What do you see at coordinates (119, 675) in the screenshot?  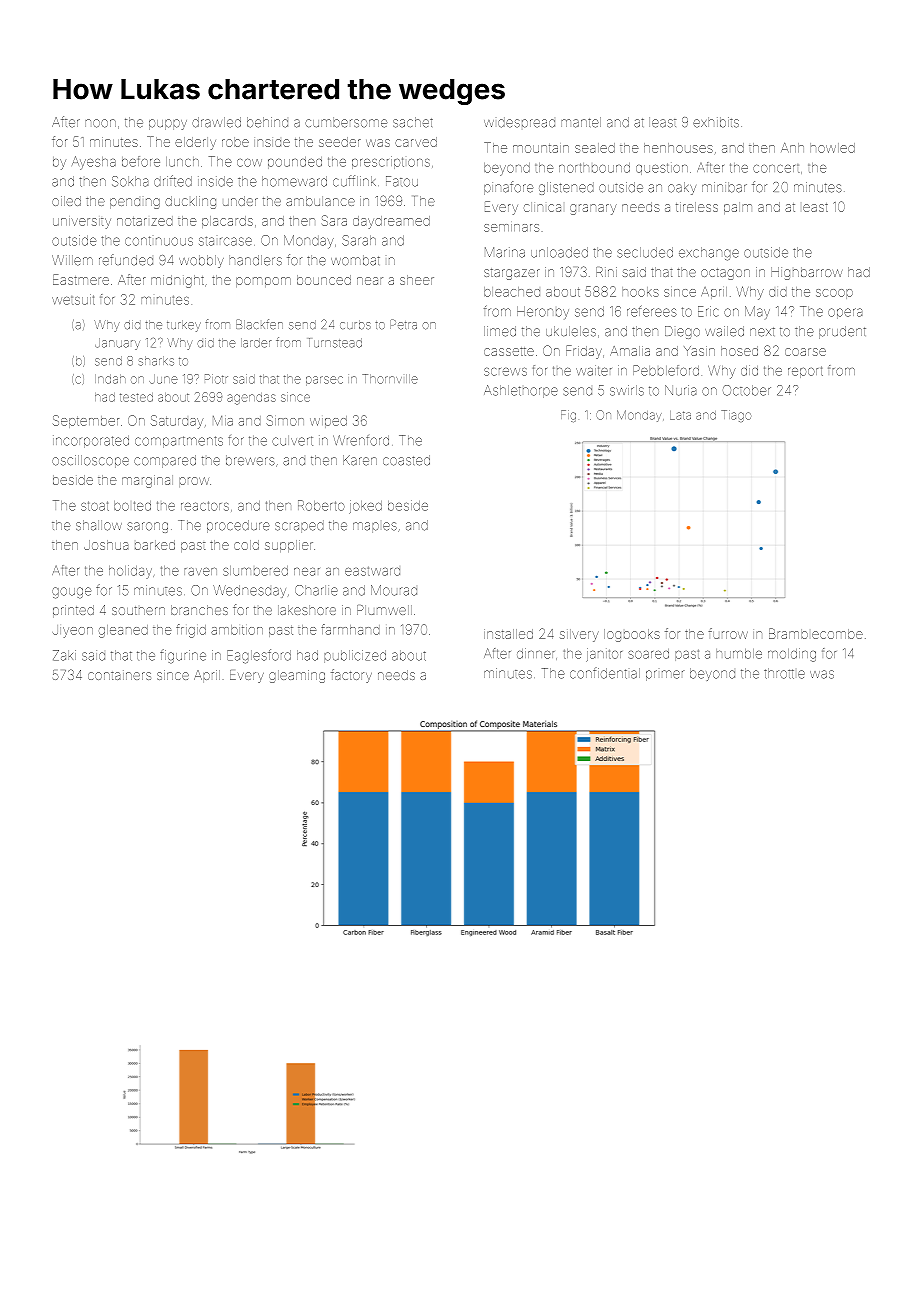 I see `containers` at bounding box center [119, 675].
